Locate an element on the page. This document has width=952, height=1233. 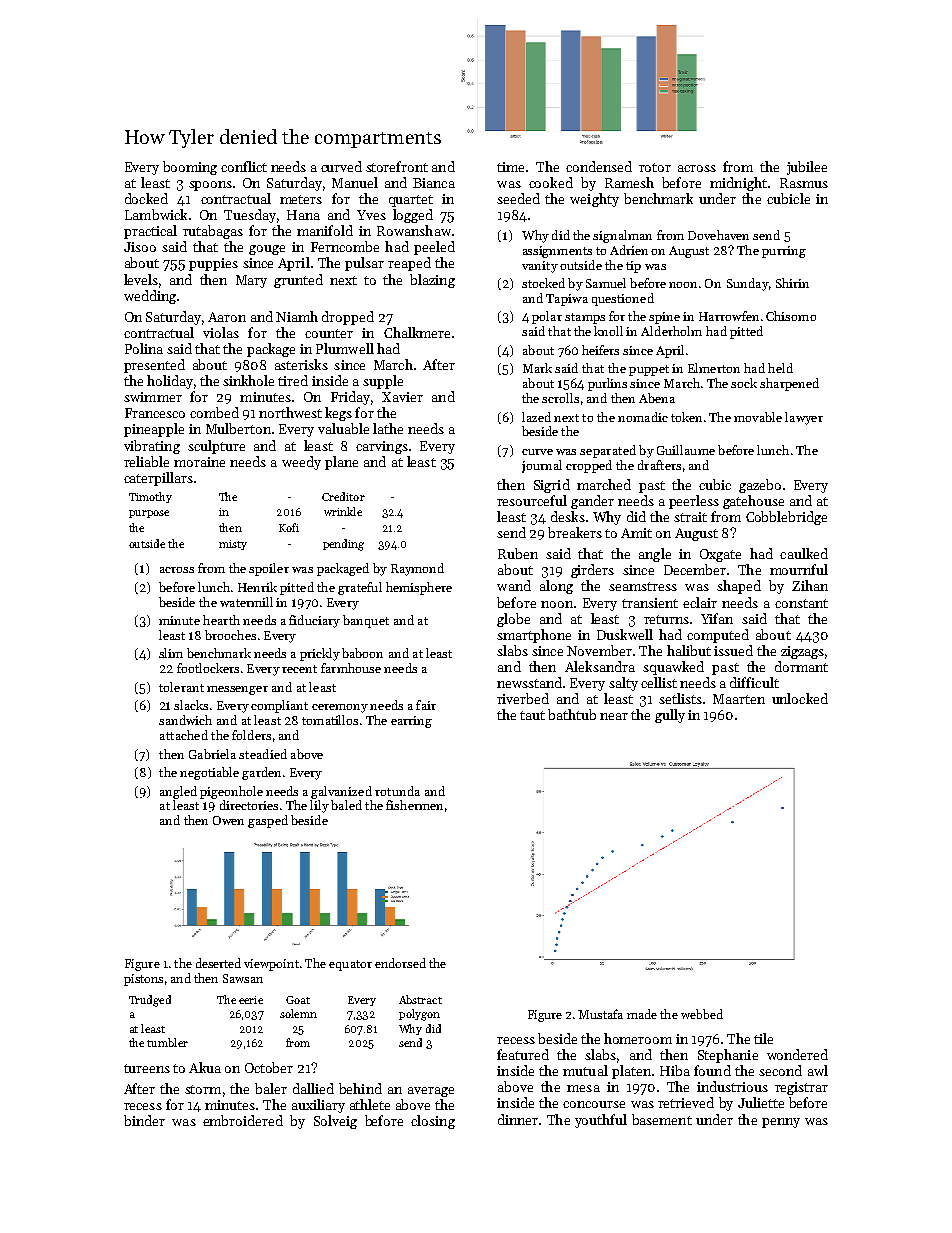
binder is located at coordinates (144, 1120).
